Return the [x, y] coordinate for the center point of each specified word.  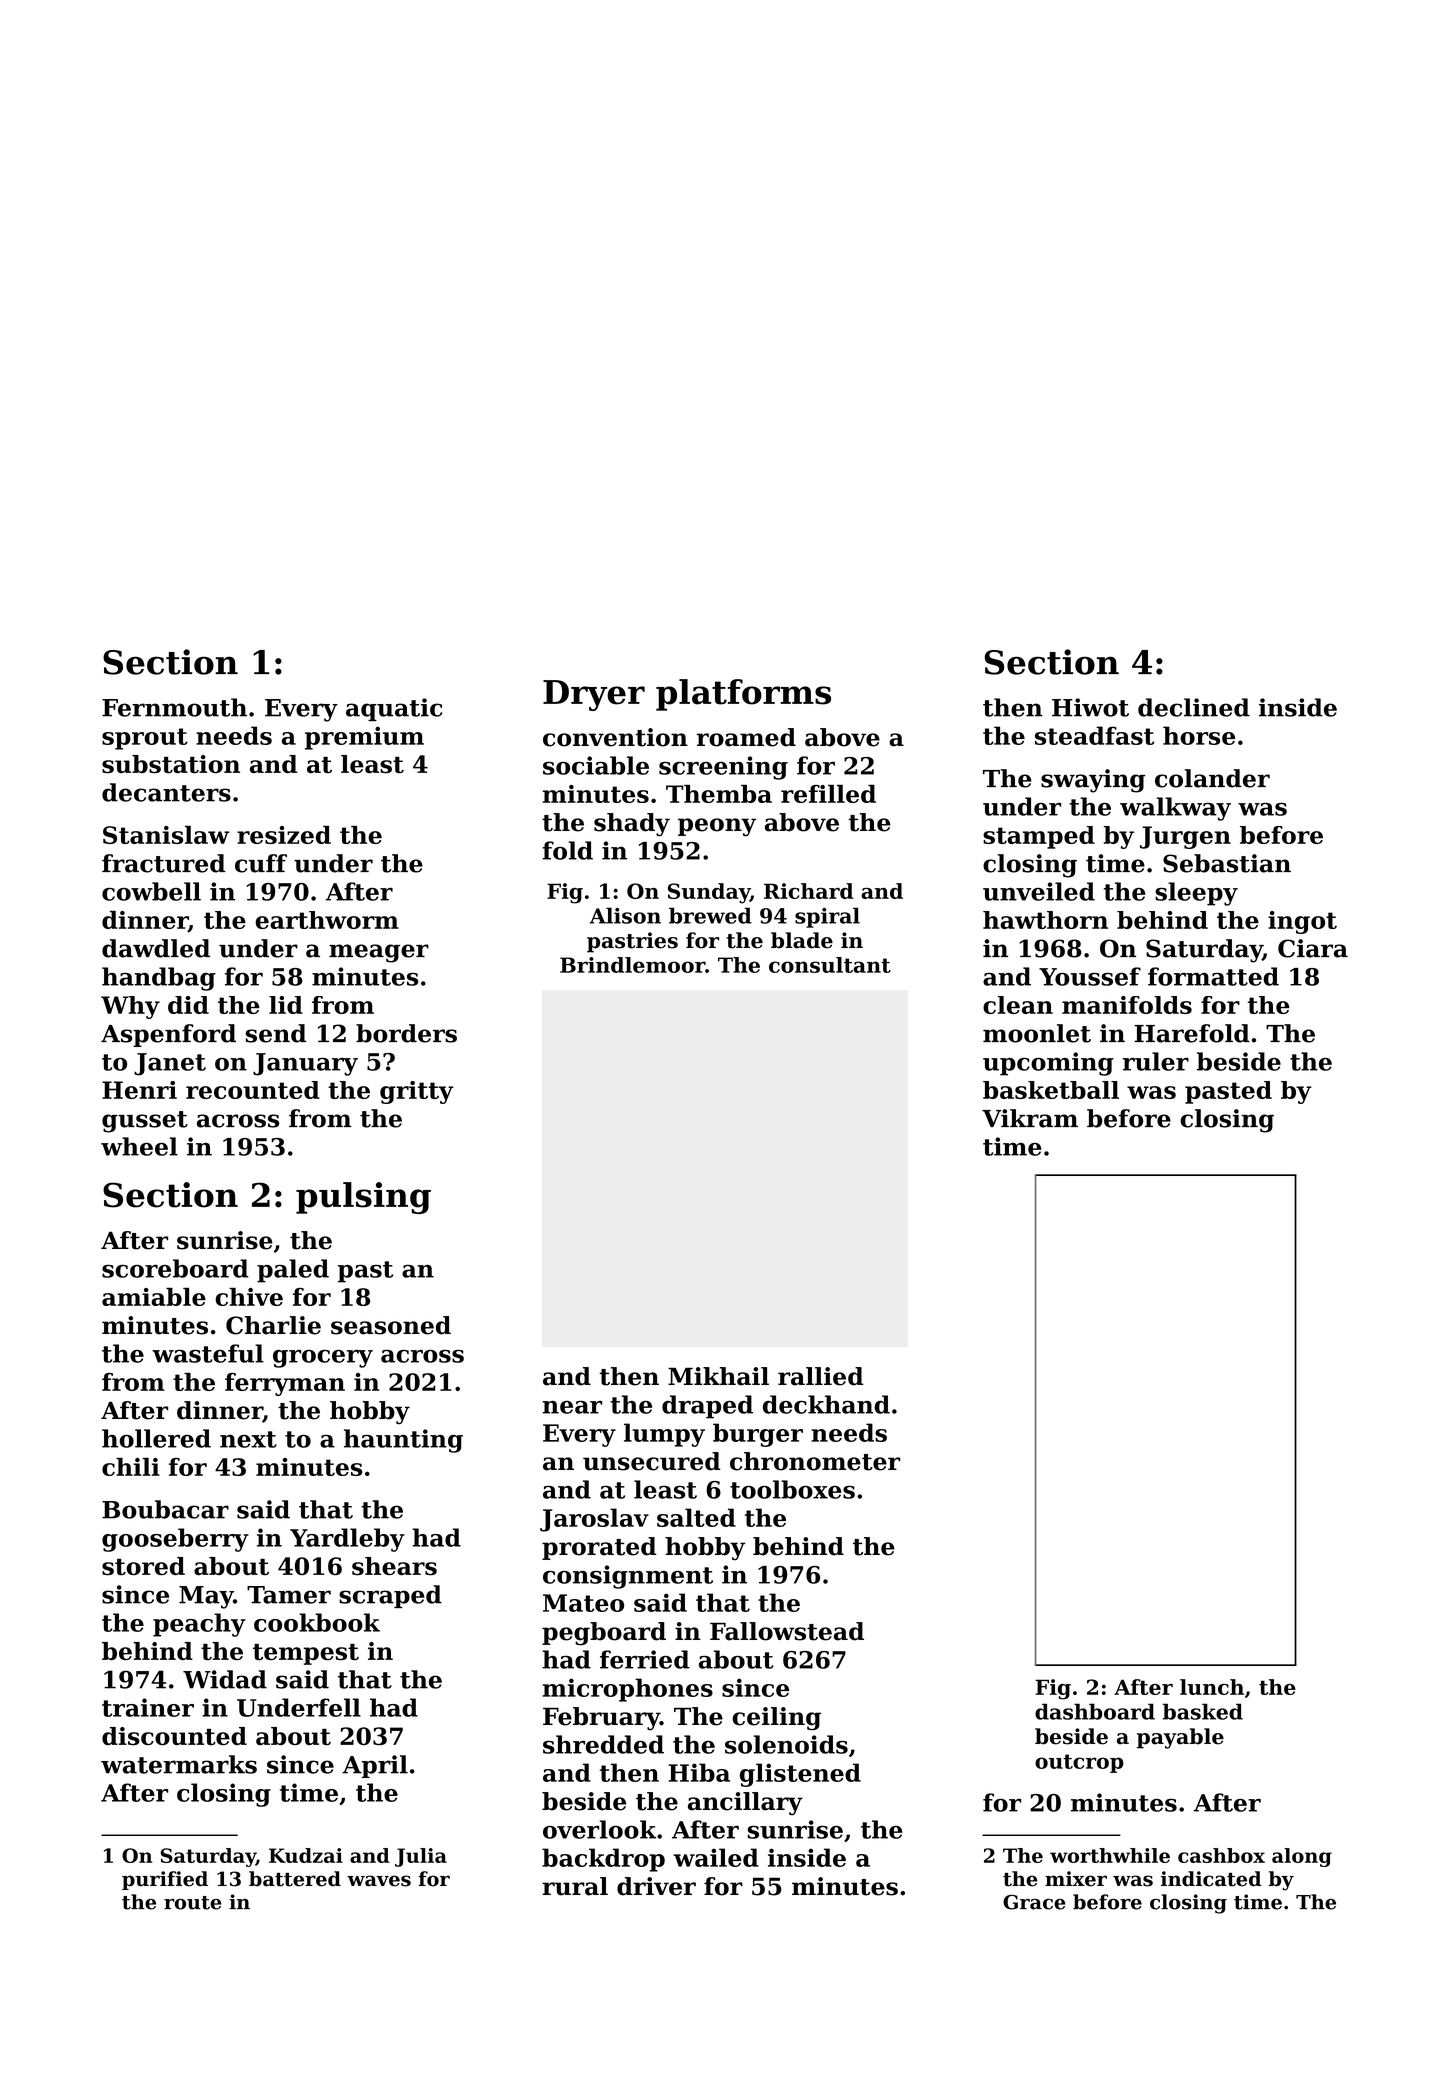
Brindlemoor [632, 965]
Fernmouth [174, 707]
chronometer [815, 1461]
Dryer [594, 695]
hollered [156, 1438]
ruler [1156, 1061]
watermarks [179, 1764]
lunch [1212, 1687]
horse [1199, 735]
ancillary [745, 1804]
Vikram [1030, 1118]
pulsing [363, 1198]
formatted [1213, 976]
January [305, 1064]
